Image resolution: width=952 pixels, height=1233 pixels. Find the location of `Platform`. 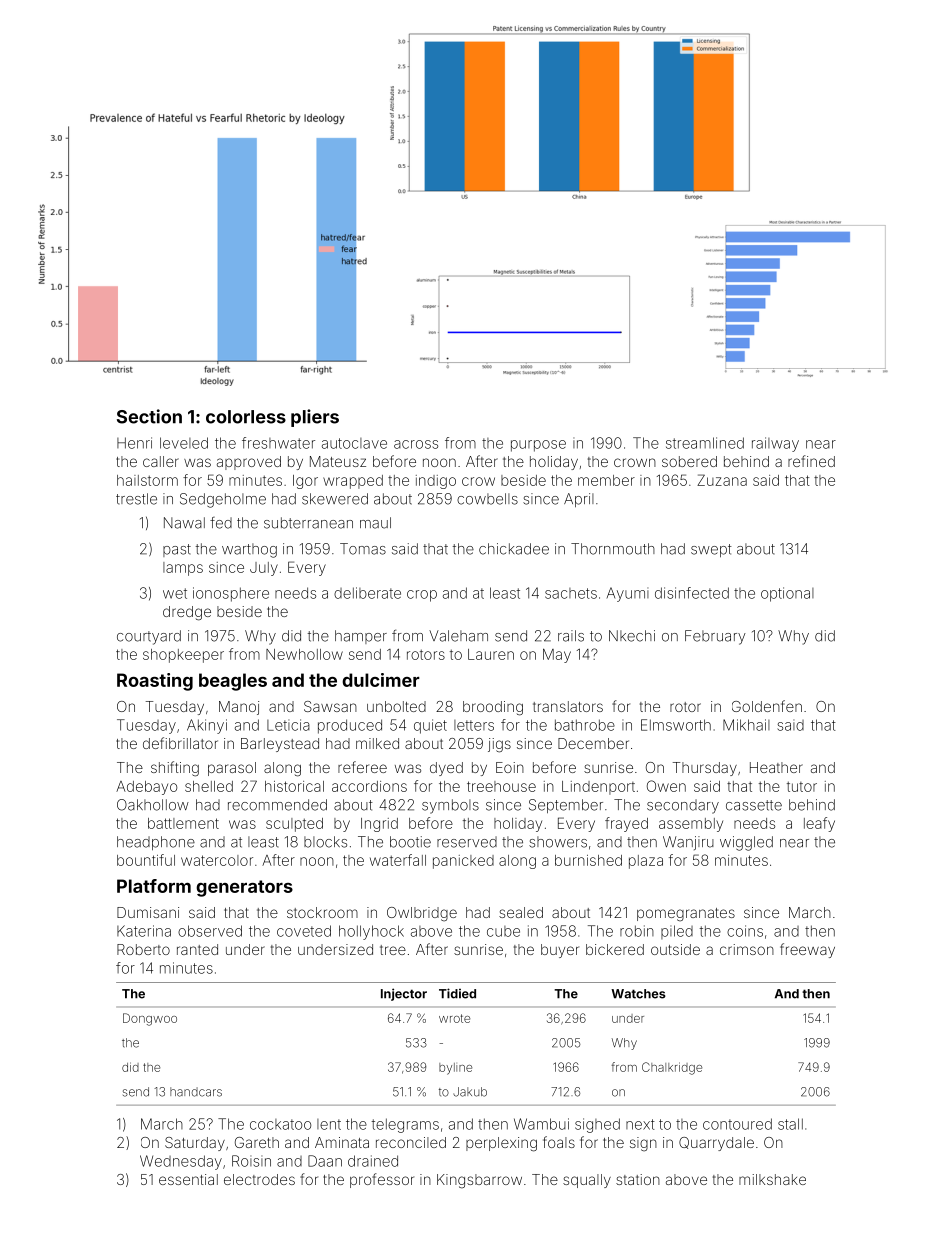

Platform is located at coordinates (154, 886).
